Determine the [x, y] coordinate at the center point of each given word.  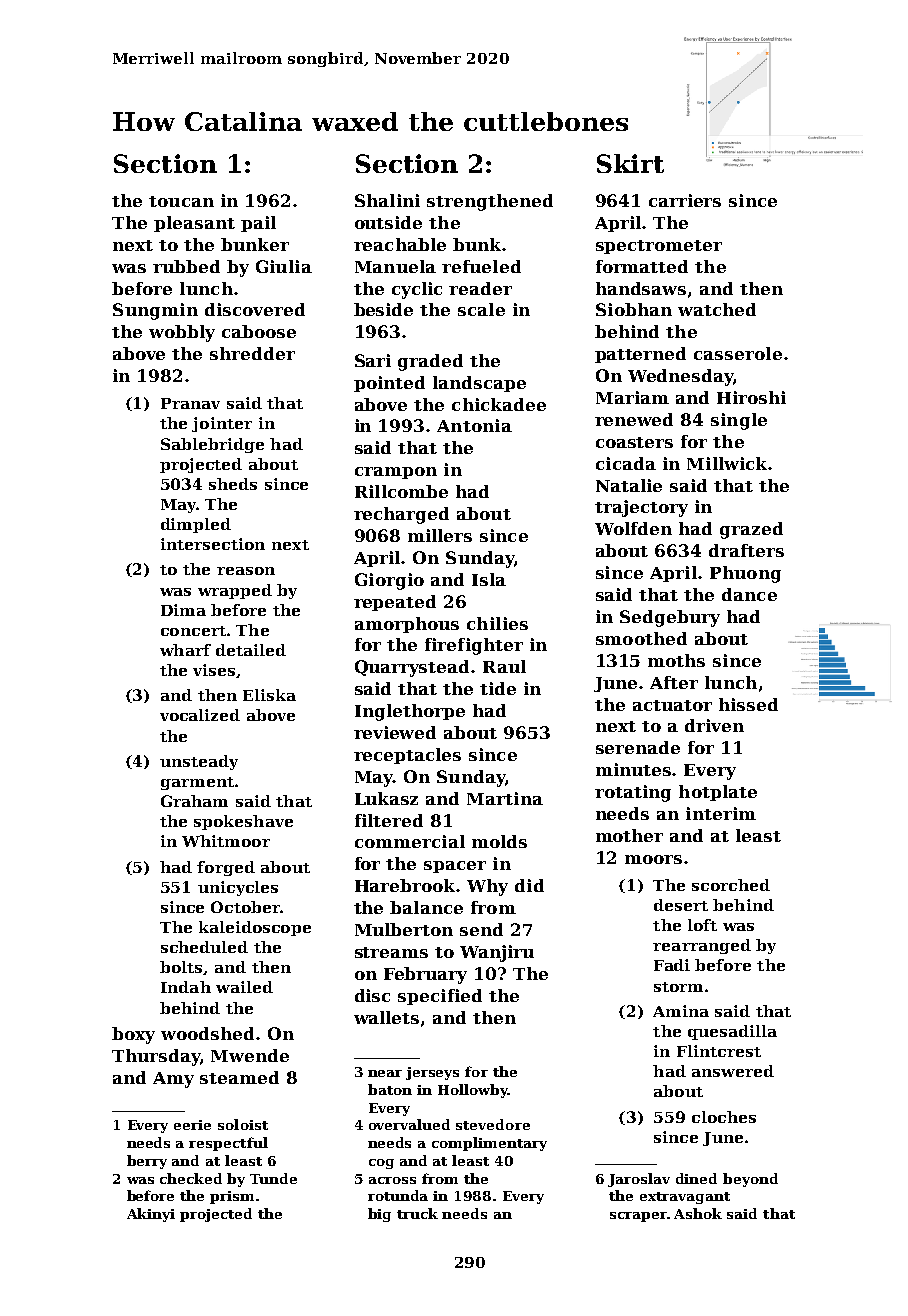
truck [417, 1213]
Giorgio [389, 581]
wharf [185, 650]
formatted [642, 266]
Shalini [387, 200]
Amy [173, 1080]
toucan [181, 201]
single [739, 421]
